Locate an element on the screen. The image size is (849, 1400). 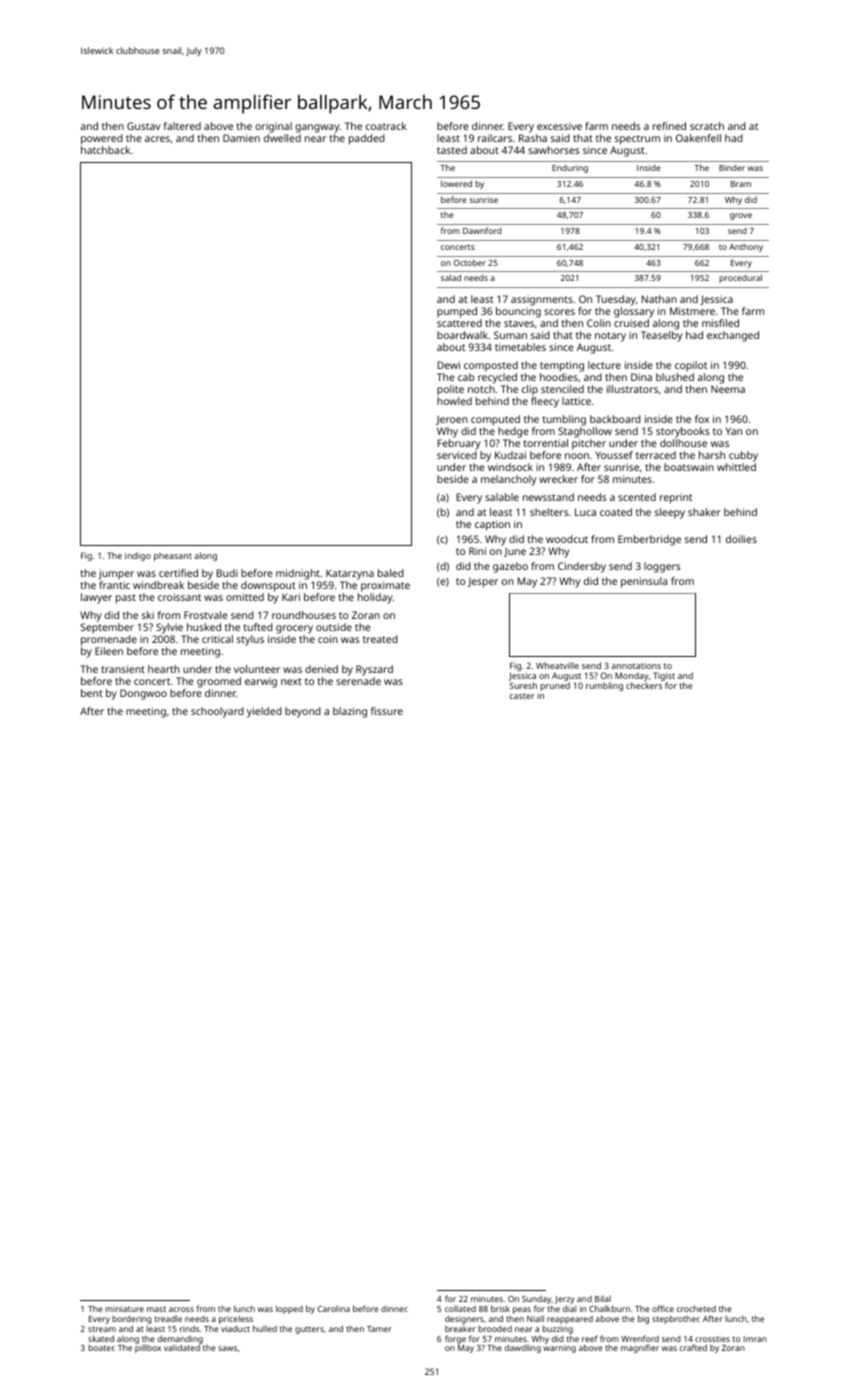
Damien is located at coordinates (241, 138).
